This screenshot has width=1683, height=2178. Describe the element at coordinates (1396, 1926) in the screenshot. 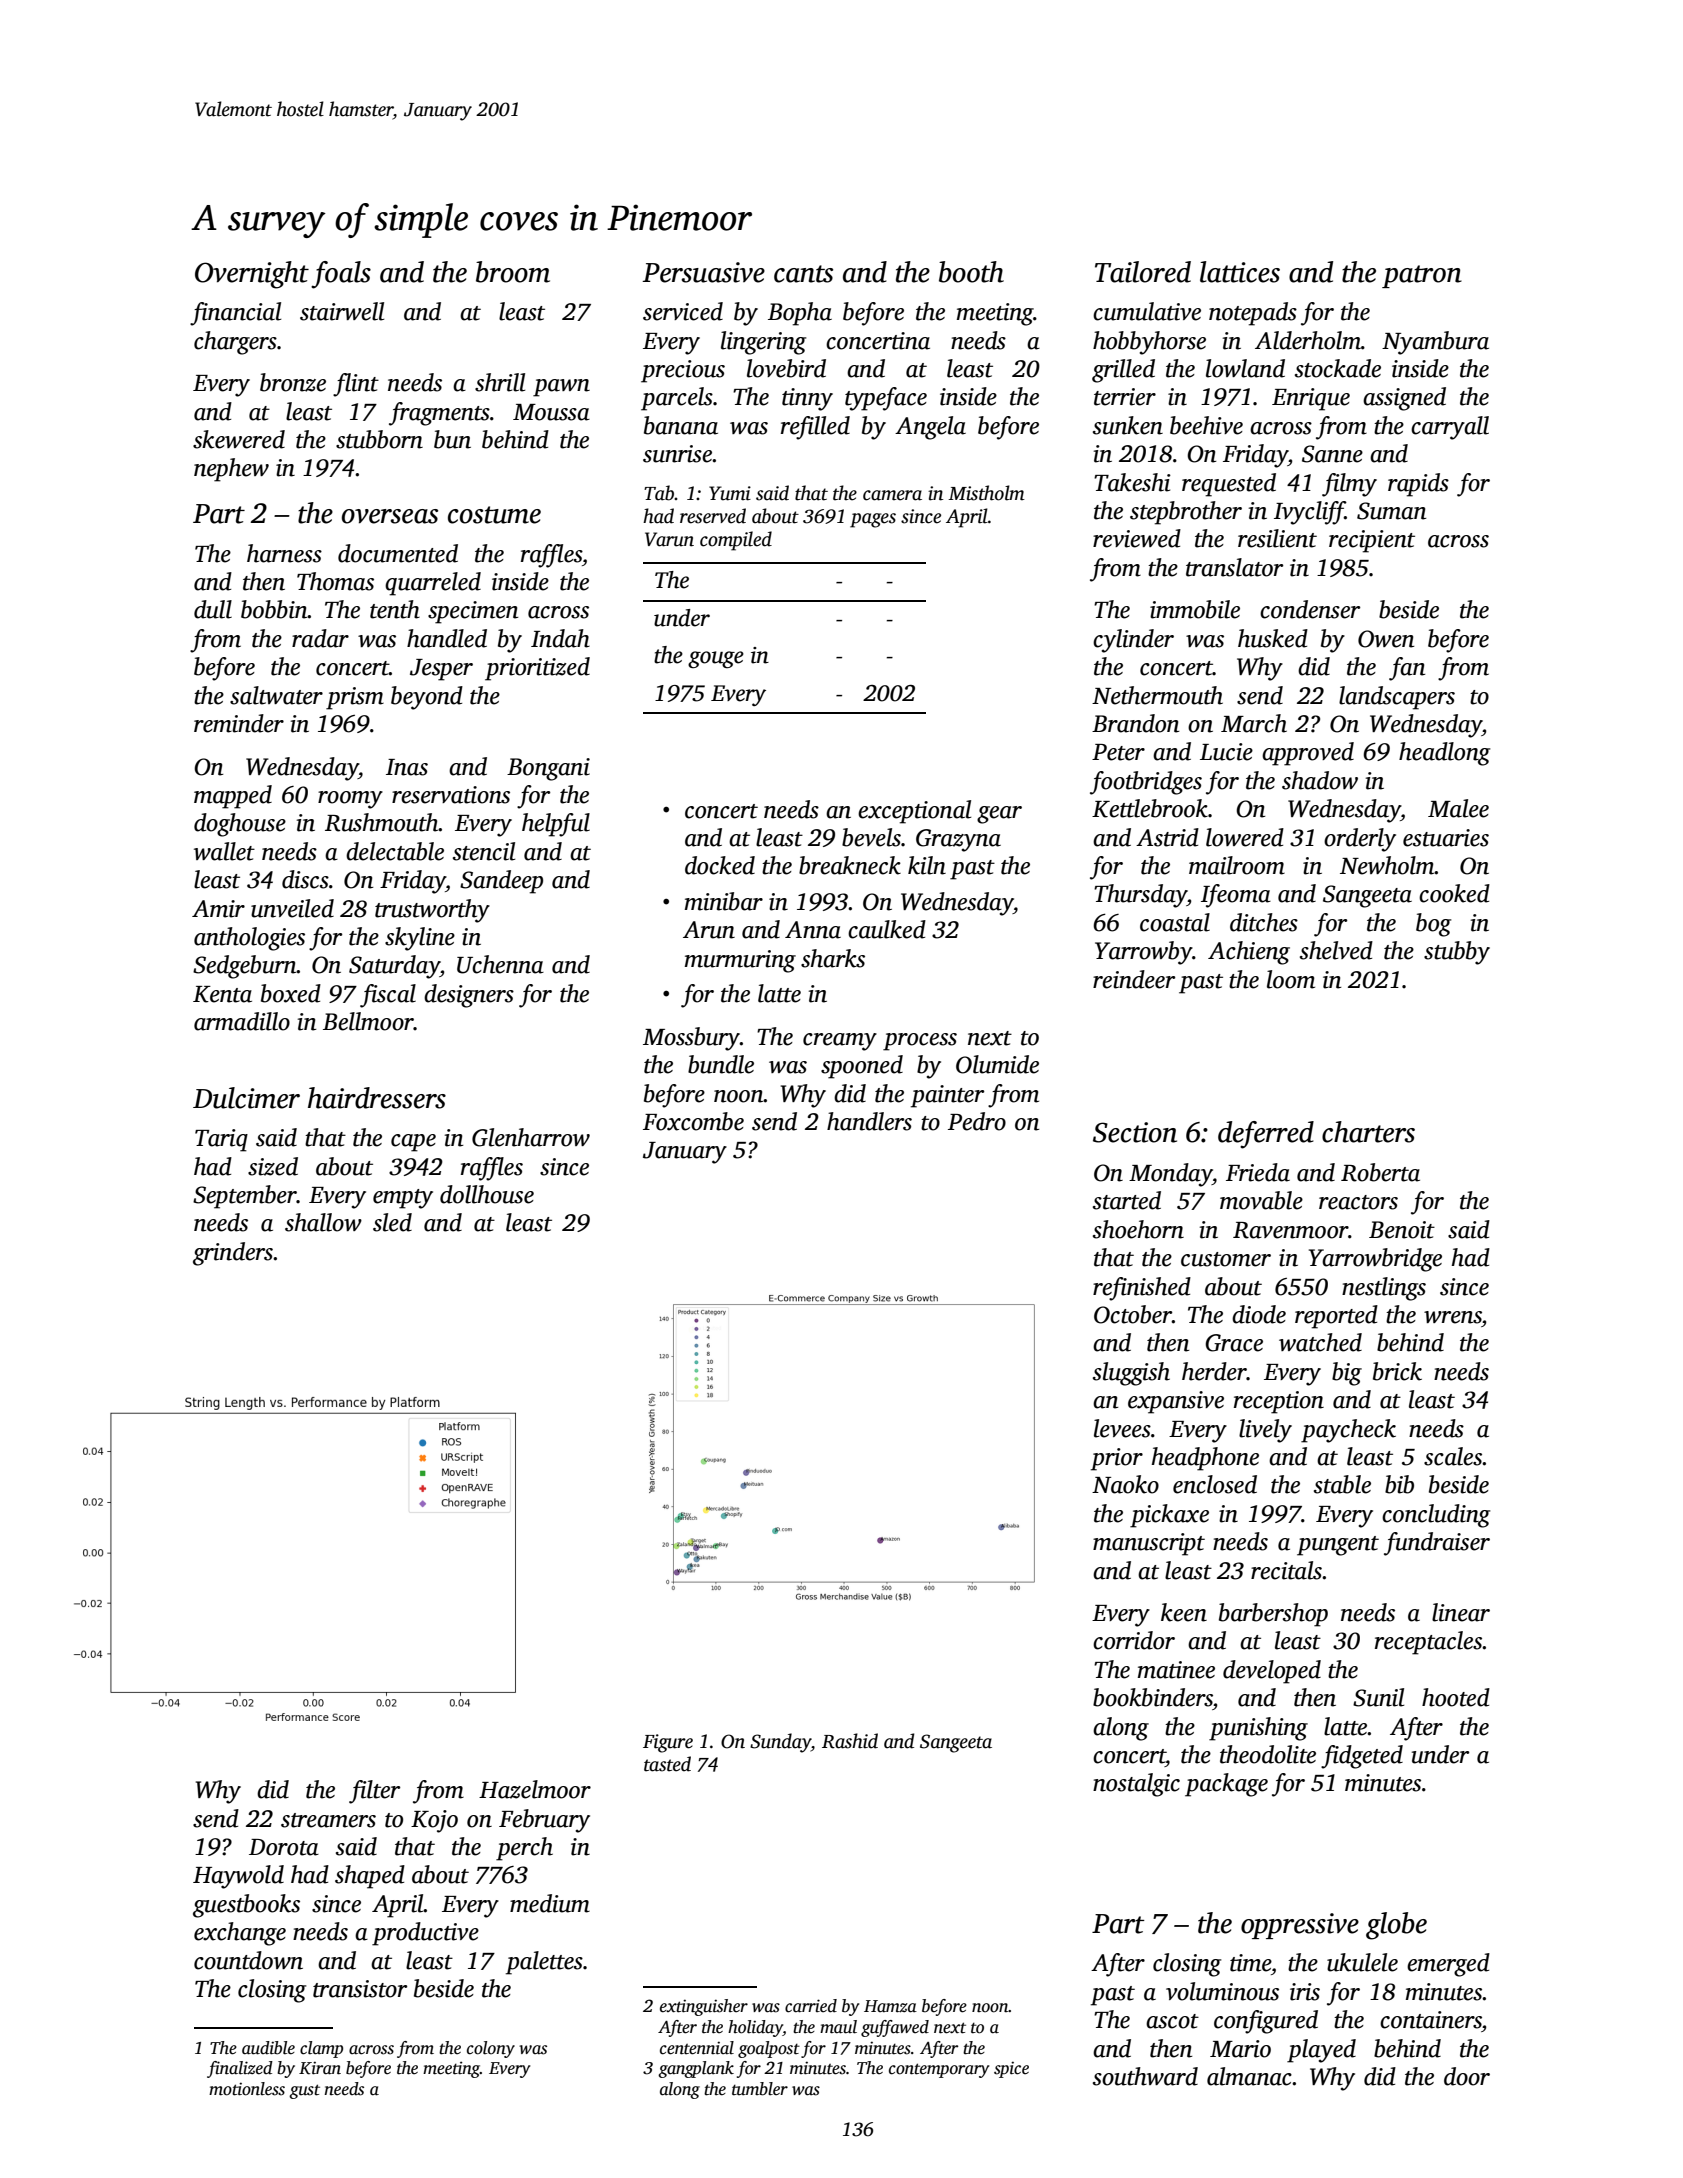

I see `globe` at that location.
